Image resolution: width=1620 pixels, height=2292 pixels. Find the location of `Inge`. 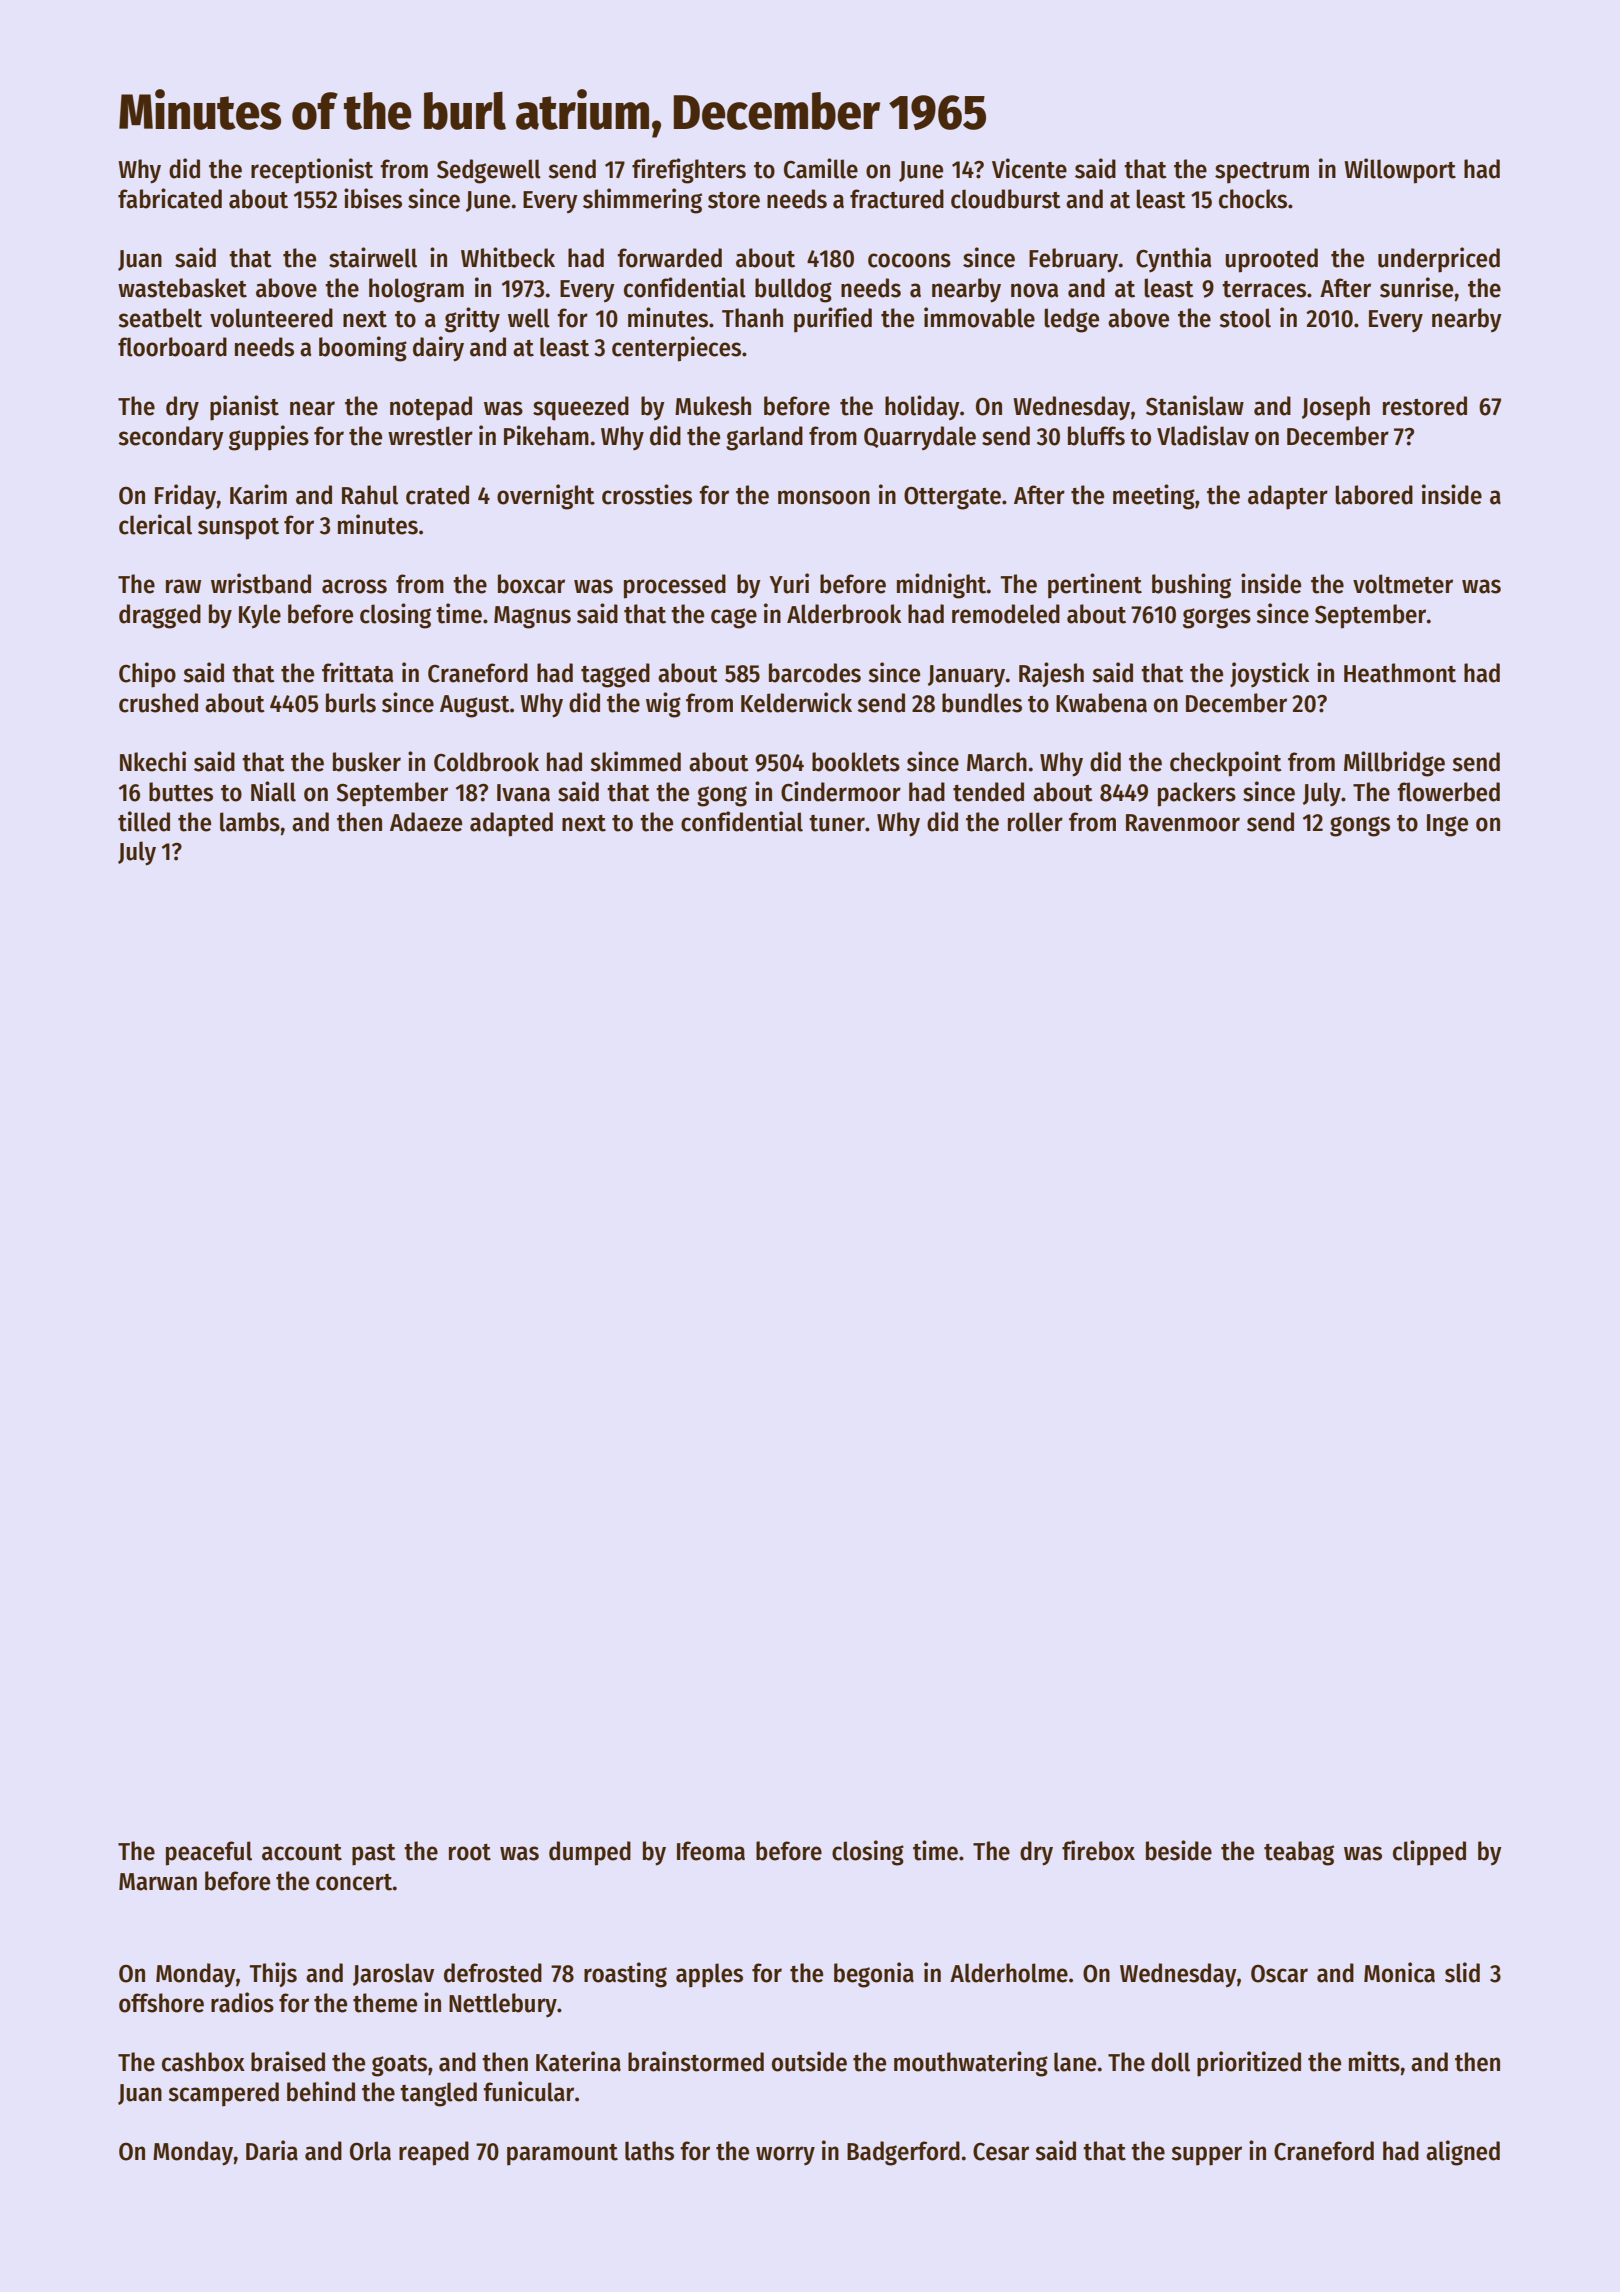

Inge is located at coordinates (1447, 825).
